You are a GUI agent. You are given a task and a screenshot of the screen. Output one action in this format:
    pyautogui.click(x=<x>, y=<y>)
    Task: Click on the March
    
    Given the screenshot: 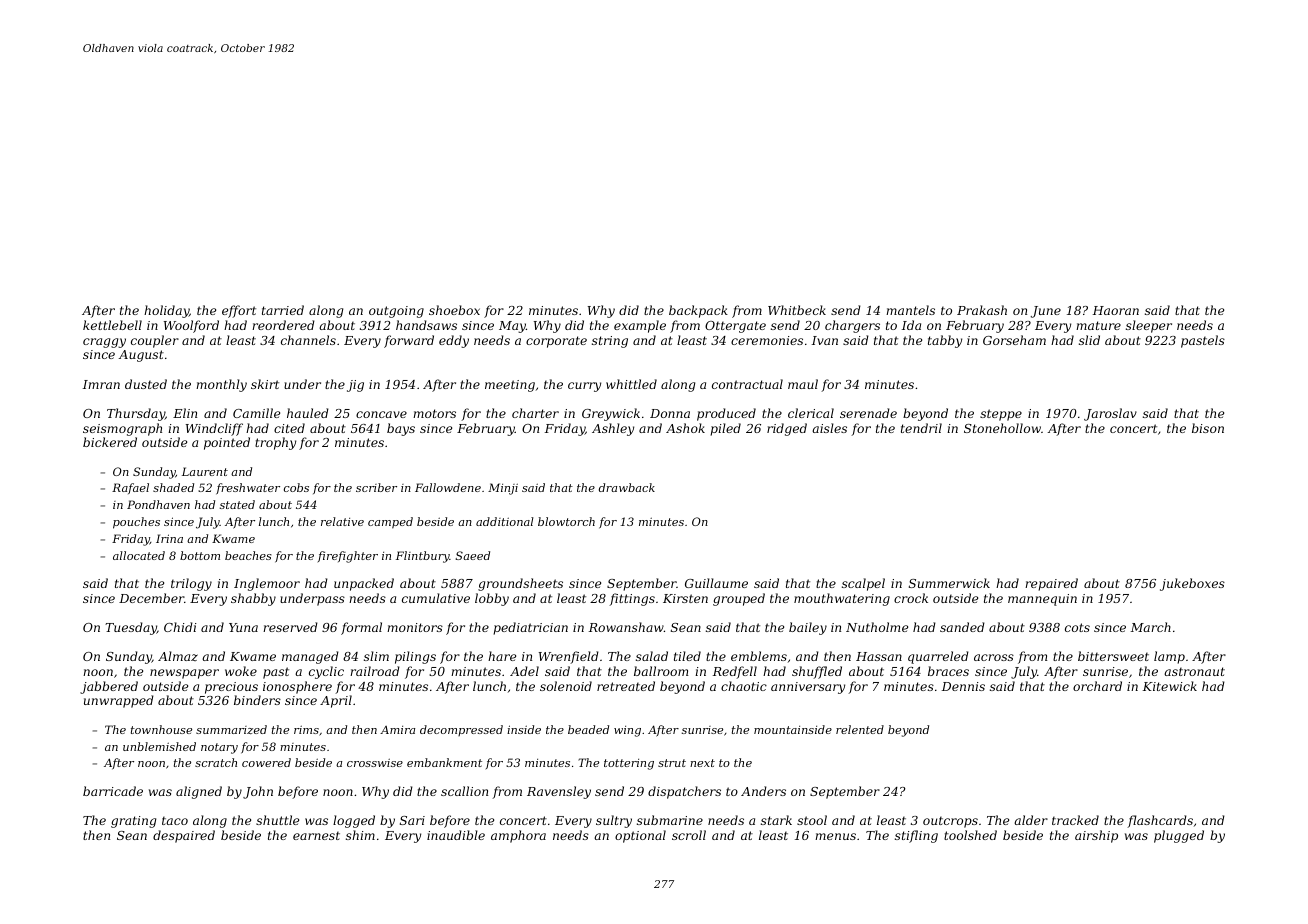 What is the action you would take?
    pyautogui.click(x=1151, y=627)
